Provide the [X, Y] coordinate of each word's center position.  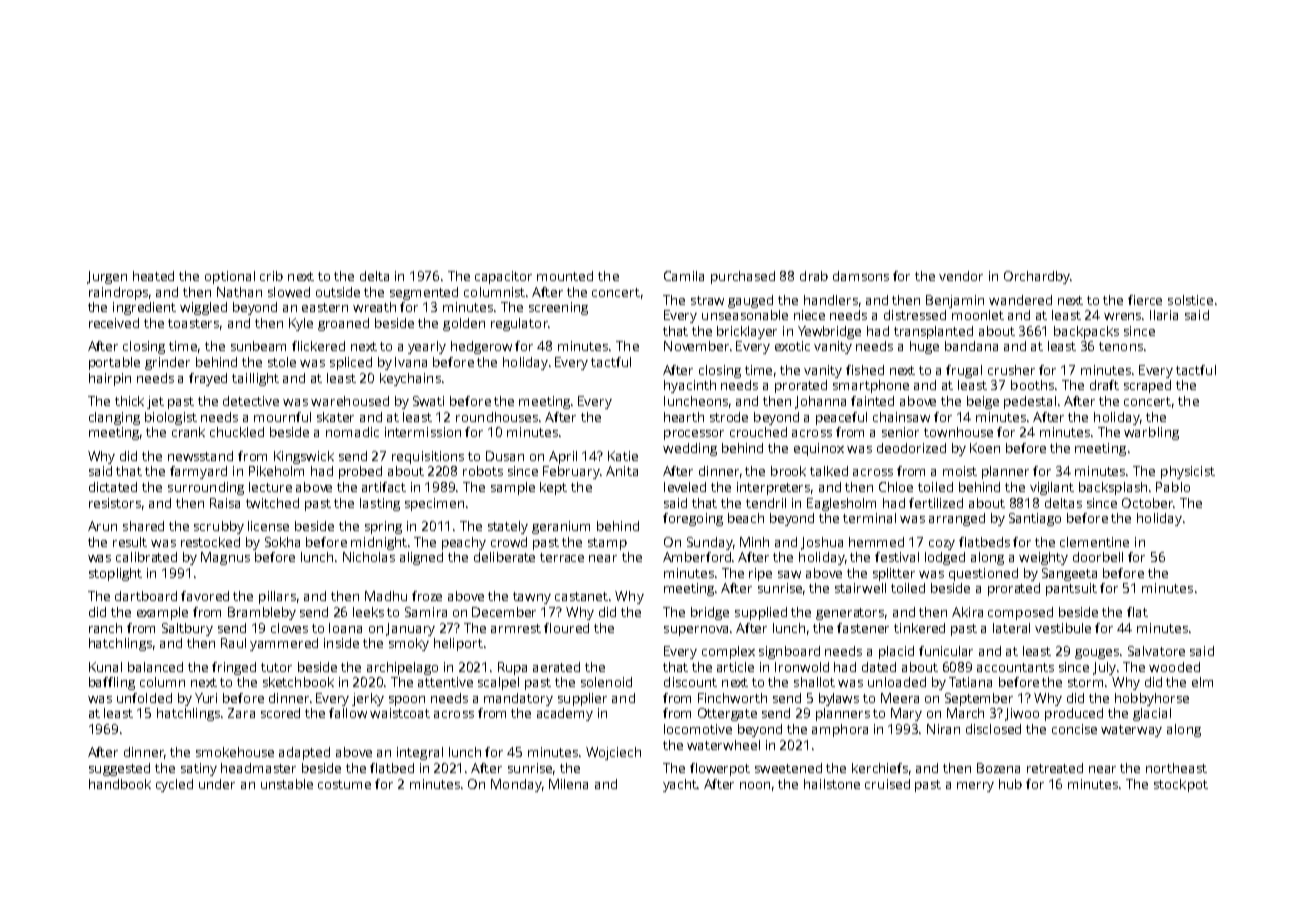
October [1147, 503]
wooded [1174, 667]
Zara [241, 713]
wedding [690, 449]
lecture [270, 487]
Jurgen [107, 277]
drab [814, 276]
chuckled [237, 432]
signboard [789, 652]
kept [553, 488]
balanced [155, 667]
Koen [985, 448]
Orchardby [1037, 277]
